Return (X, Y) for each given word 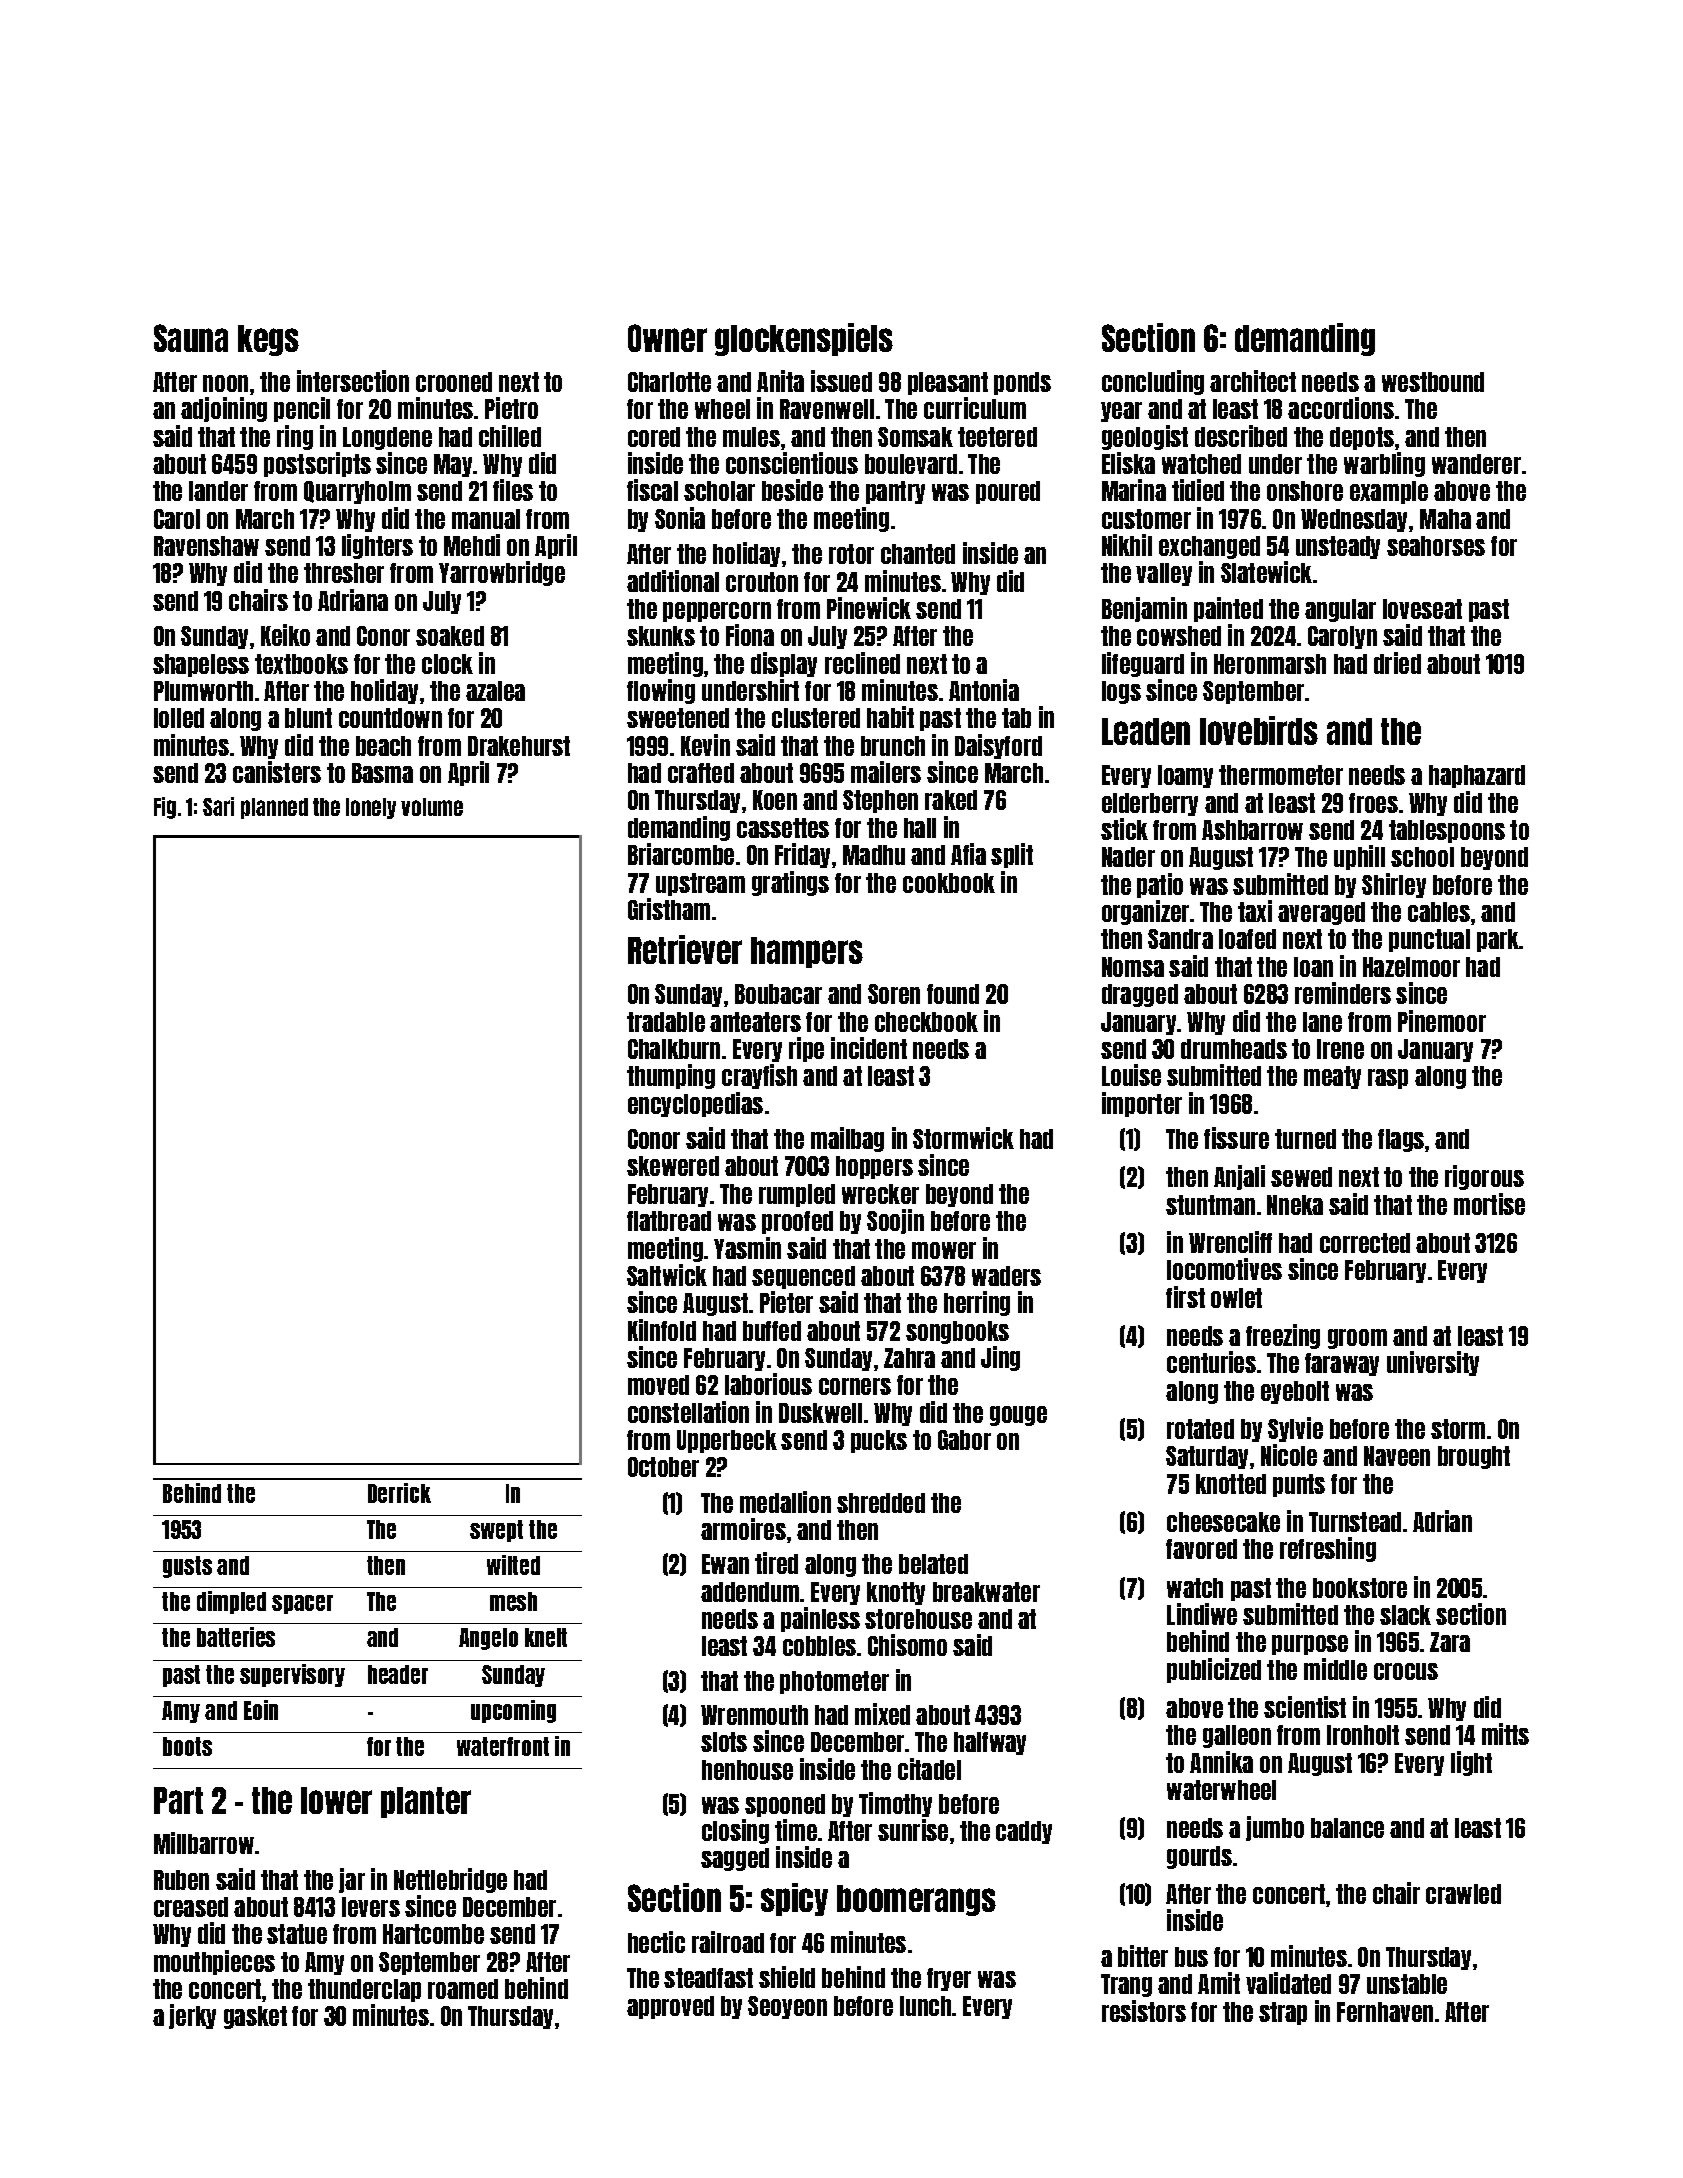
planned (274, 808)
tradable (666, 1022)
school (1422, 857)
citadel (929, 1769)
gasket (255, 2017)
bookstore (1360, 1588)
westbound (1433, 382)
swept (496, 1531)
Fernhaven (1385, 2012)
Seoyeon (787, 2007)
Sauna (191, 338)
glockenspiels (804, 339)
